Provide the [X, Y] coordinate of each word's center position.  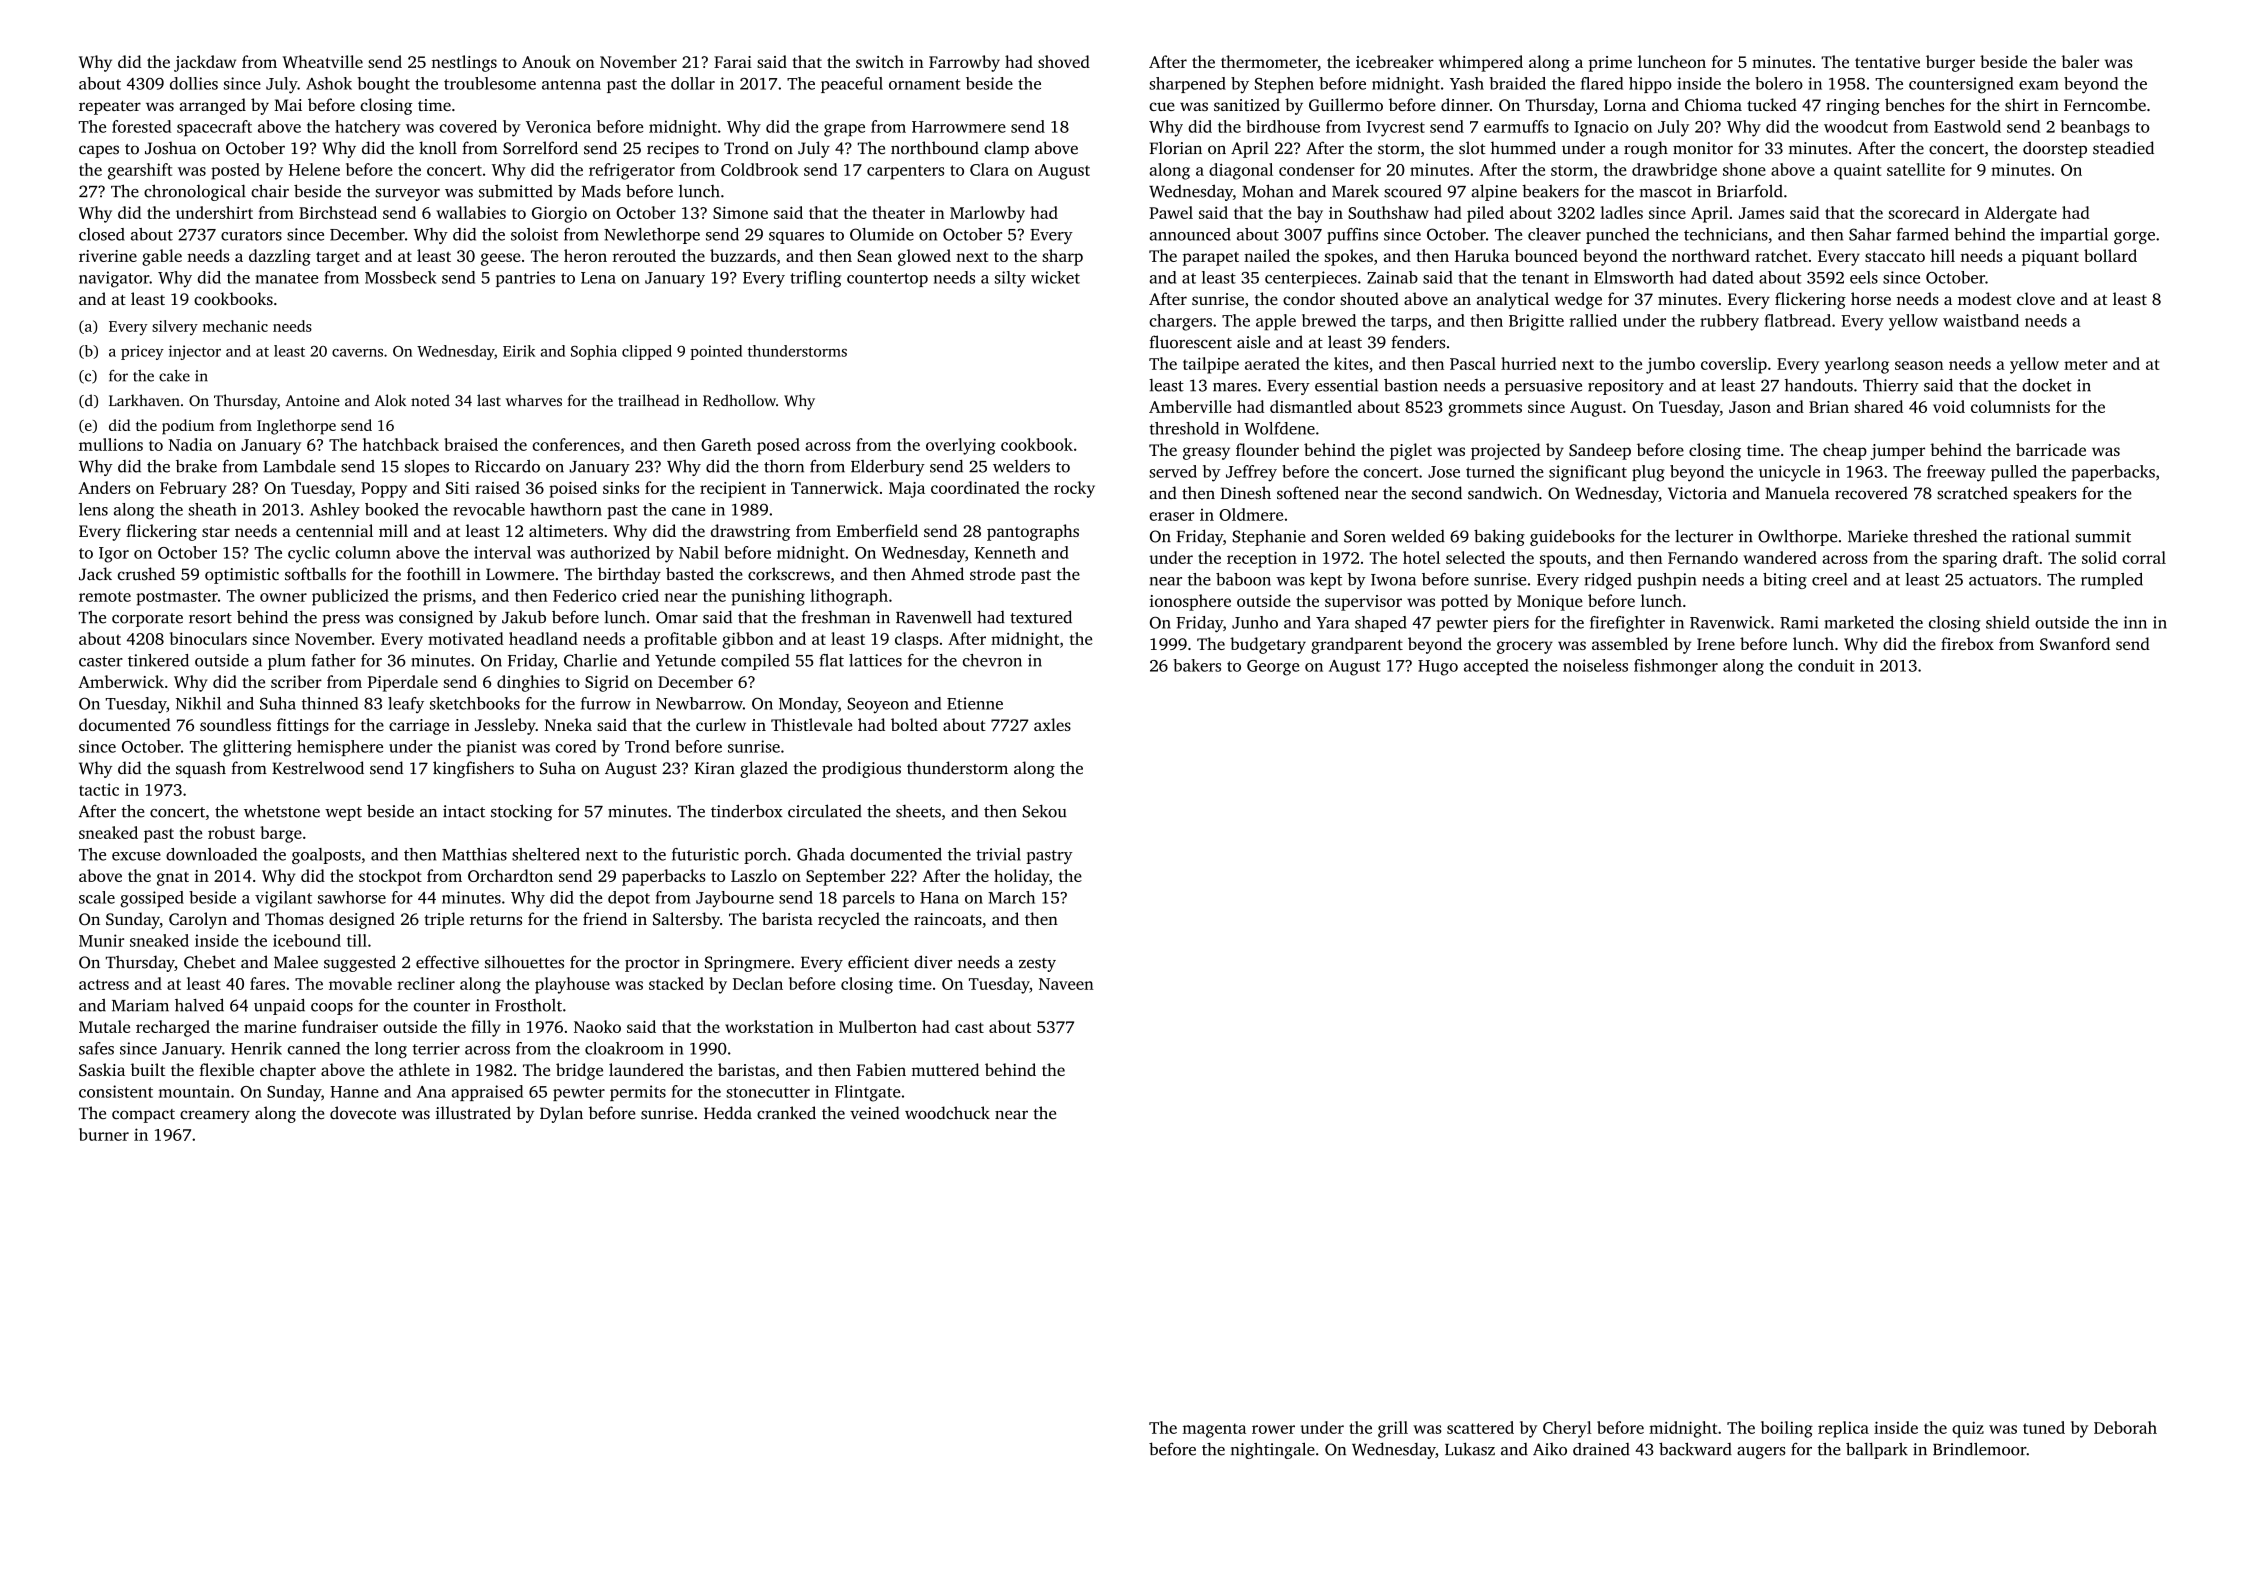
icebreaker [1395, 61]
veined [875, 1113]
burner [104, 1134]
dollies [194, 83]
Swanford [2075, 643]
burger [1950, 63]
